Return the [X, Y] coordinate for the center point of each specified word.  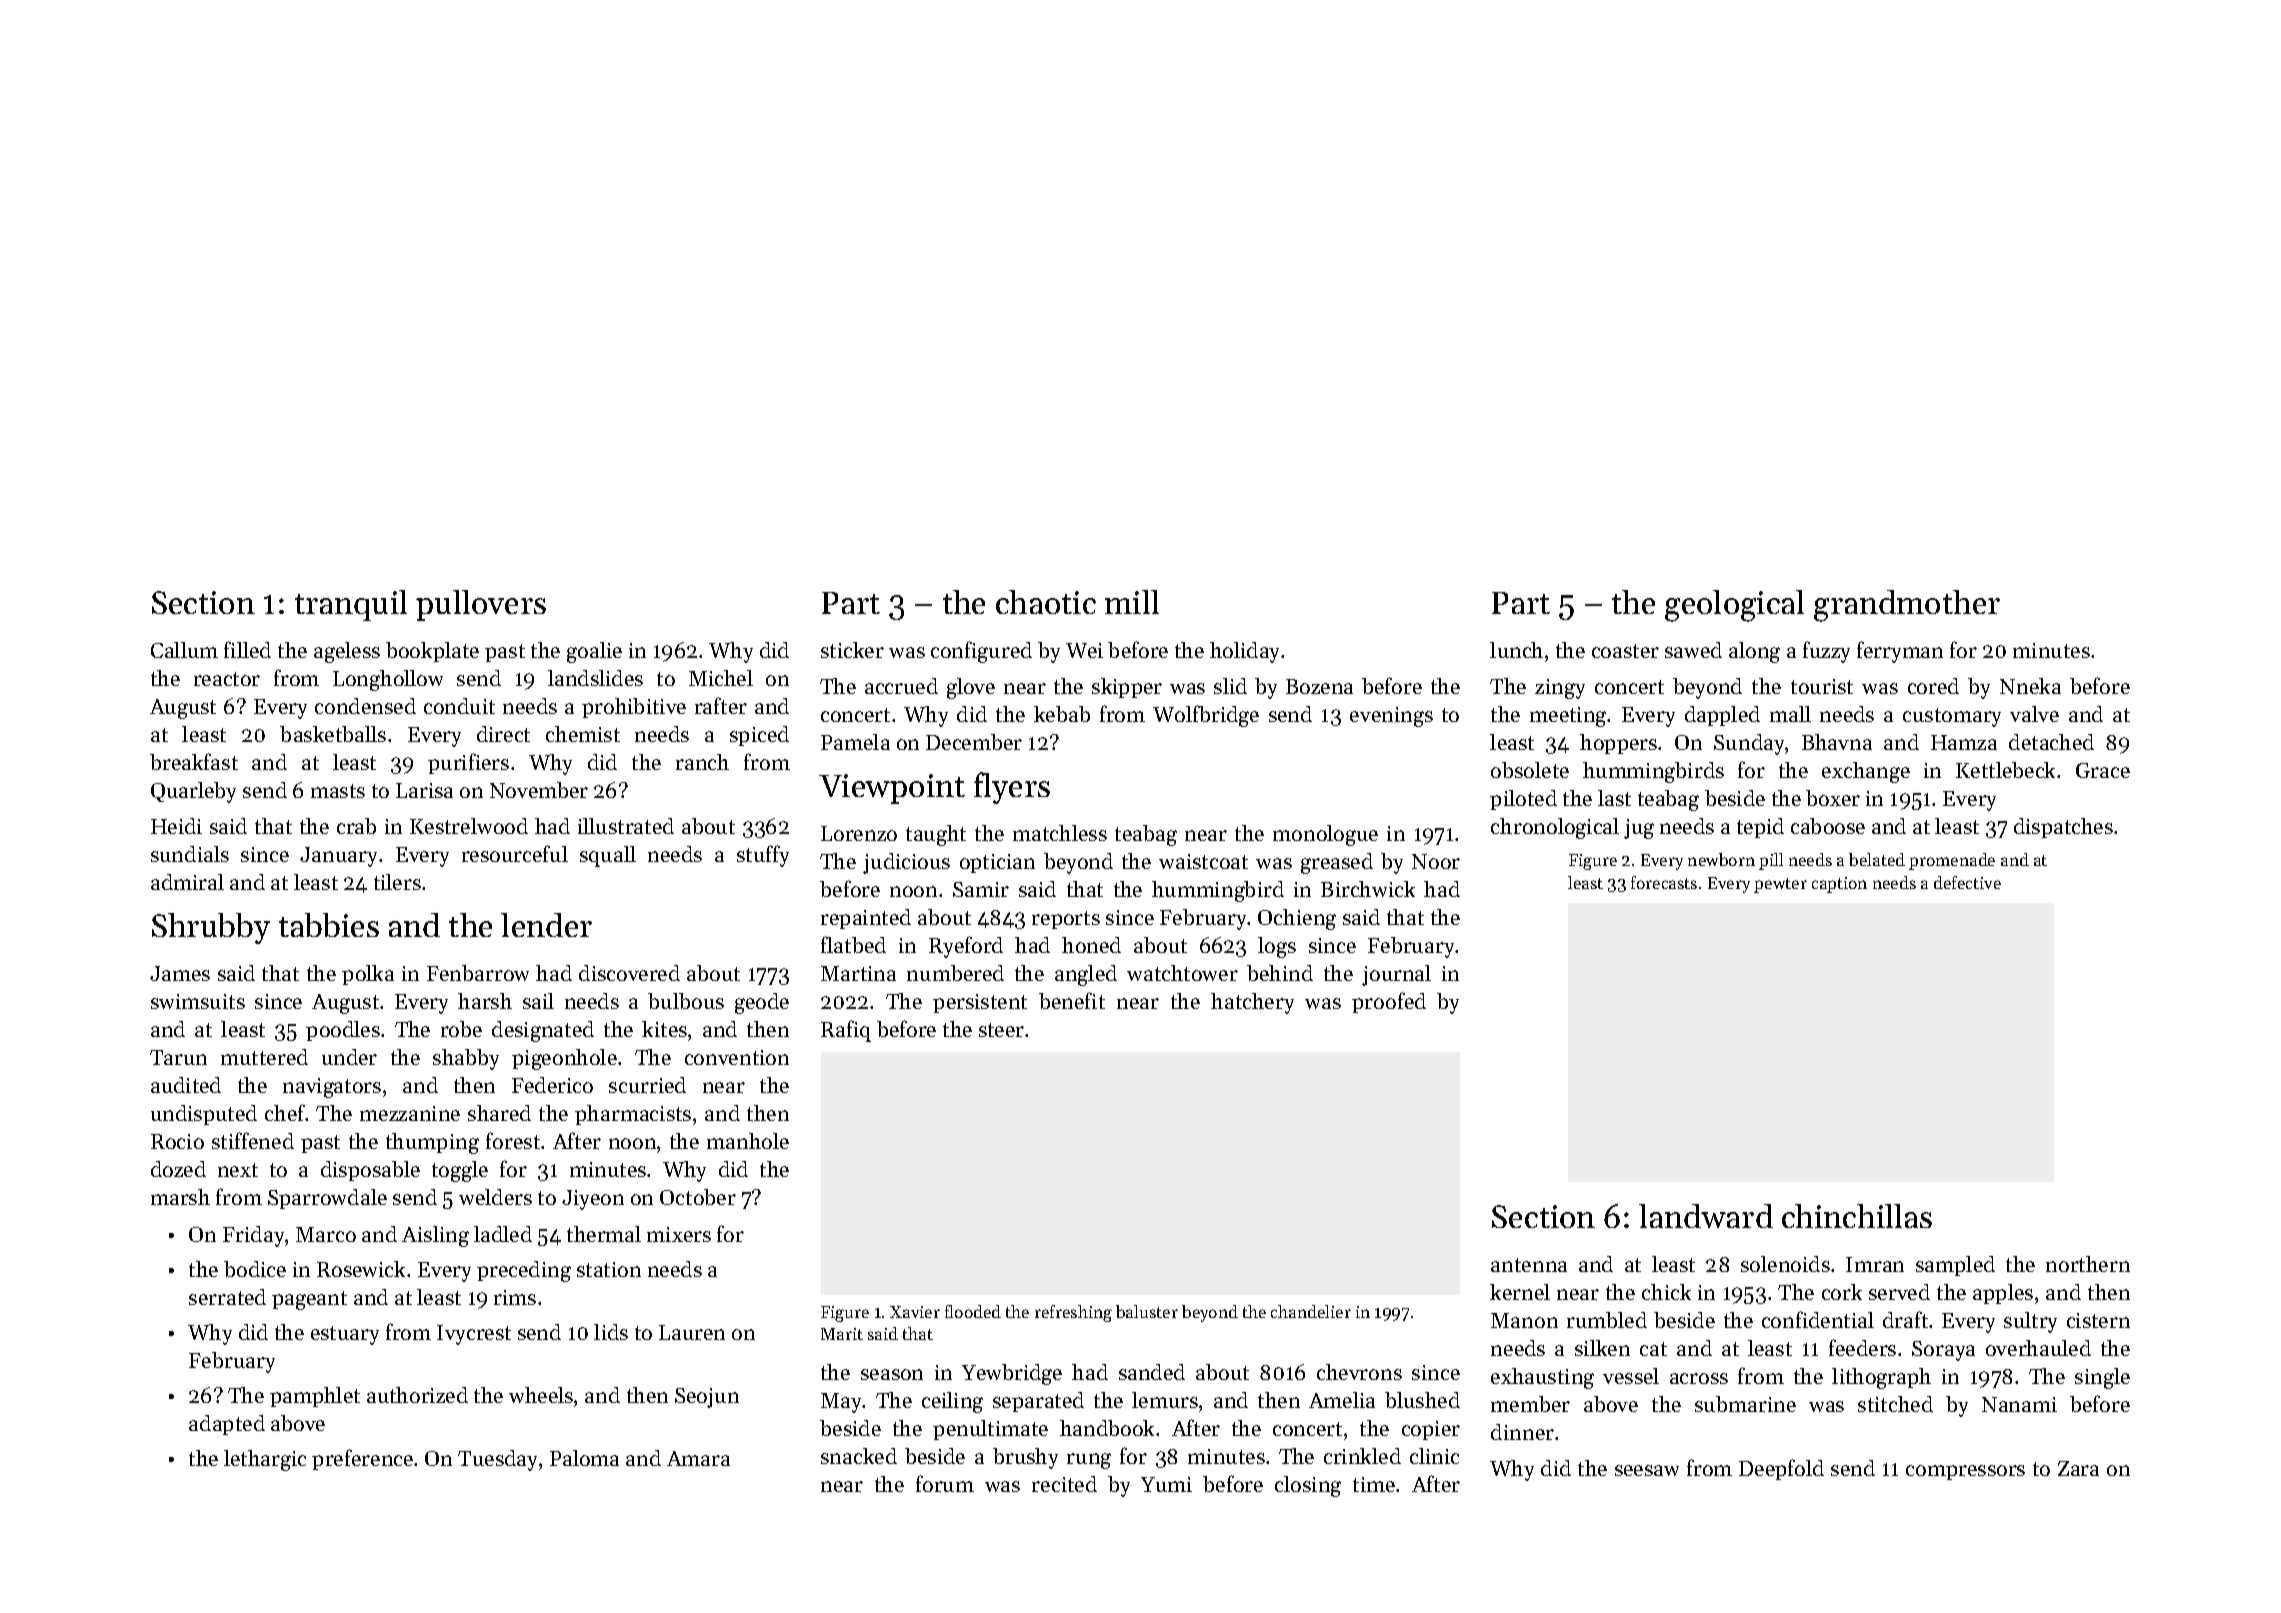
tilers [397, 882]
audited [186, 1085]
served [1899, 1292]
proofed [1389, 1002]
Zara [2078, 1468]
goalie [594, 652]
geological [1734, 606]
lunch [1516, 650]
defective [1967, 882]
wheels [541, 1395]
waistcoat [1203, 861]
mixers [679, 1234]
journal [1396, 975]
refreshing [1073, 1313]
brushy [1025, 1458]
